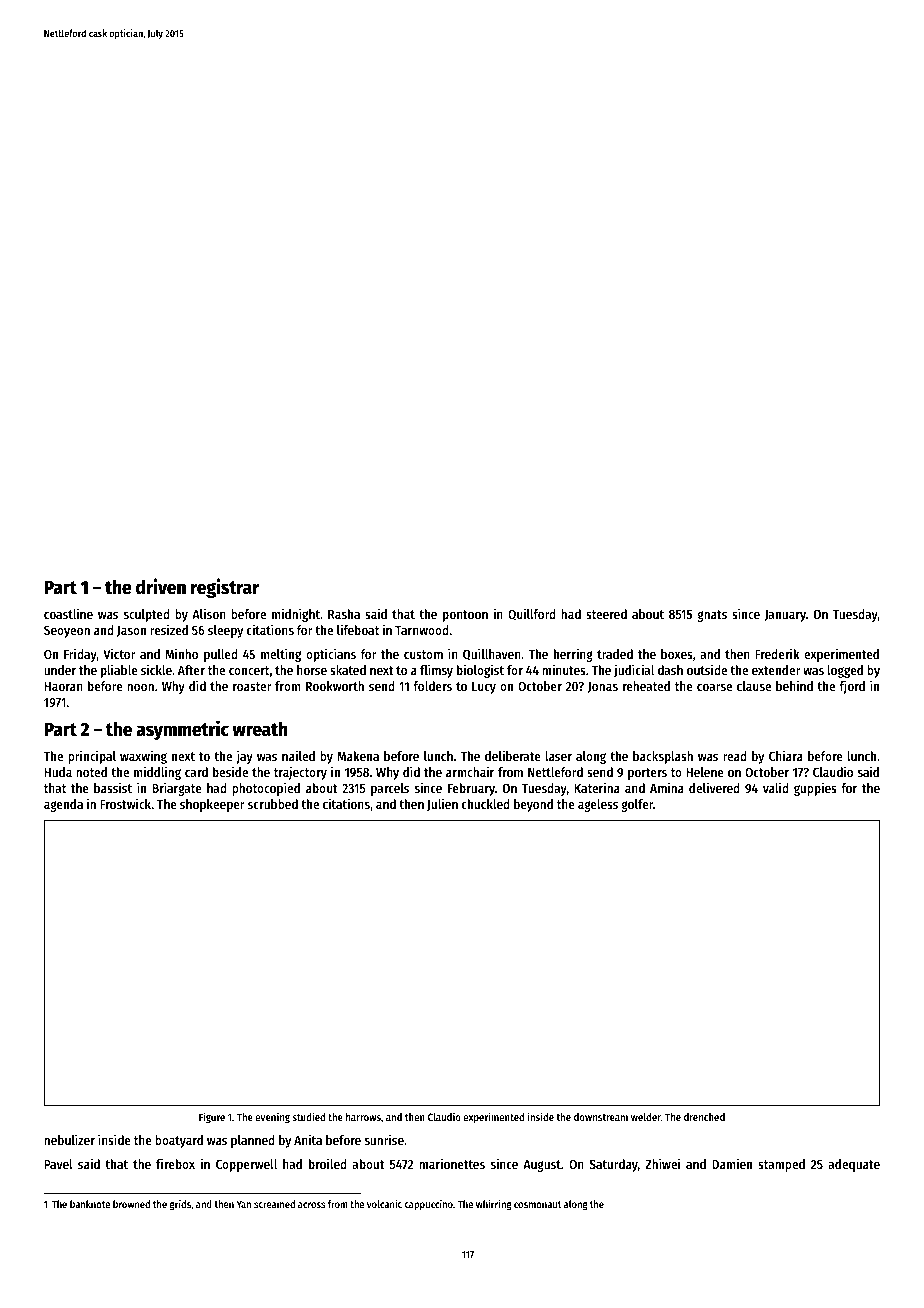  What do you see at coordinates (225, 588) in the page?
I see `registrar` at bounding box center [225, 588].
